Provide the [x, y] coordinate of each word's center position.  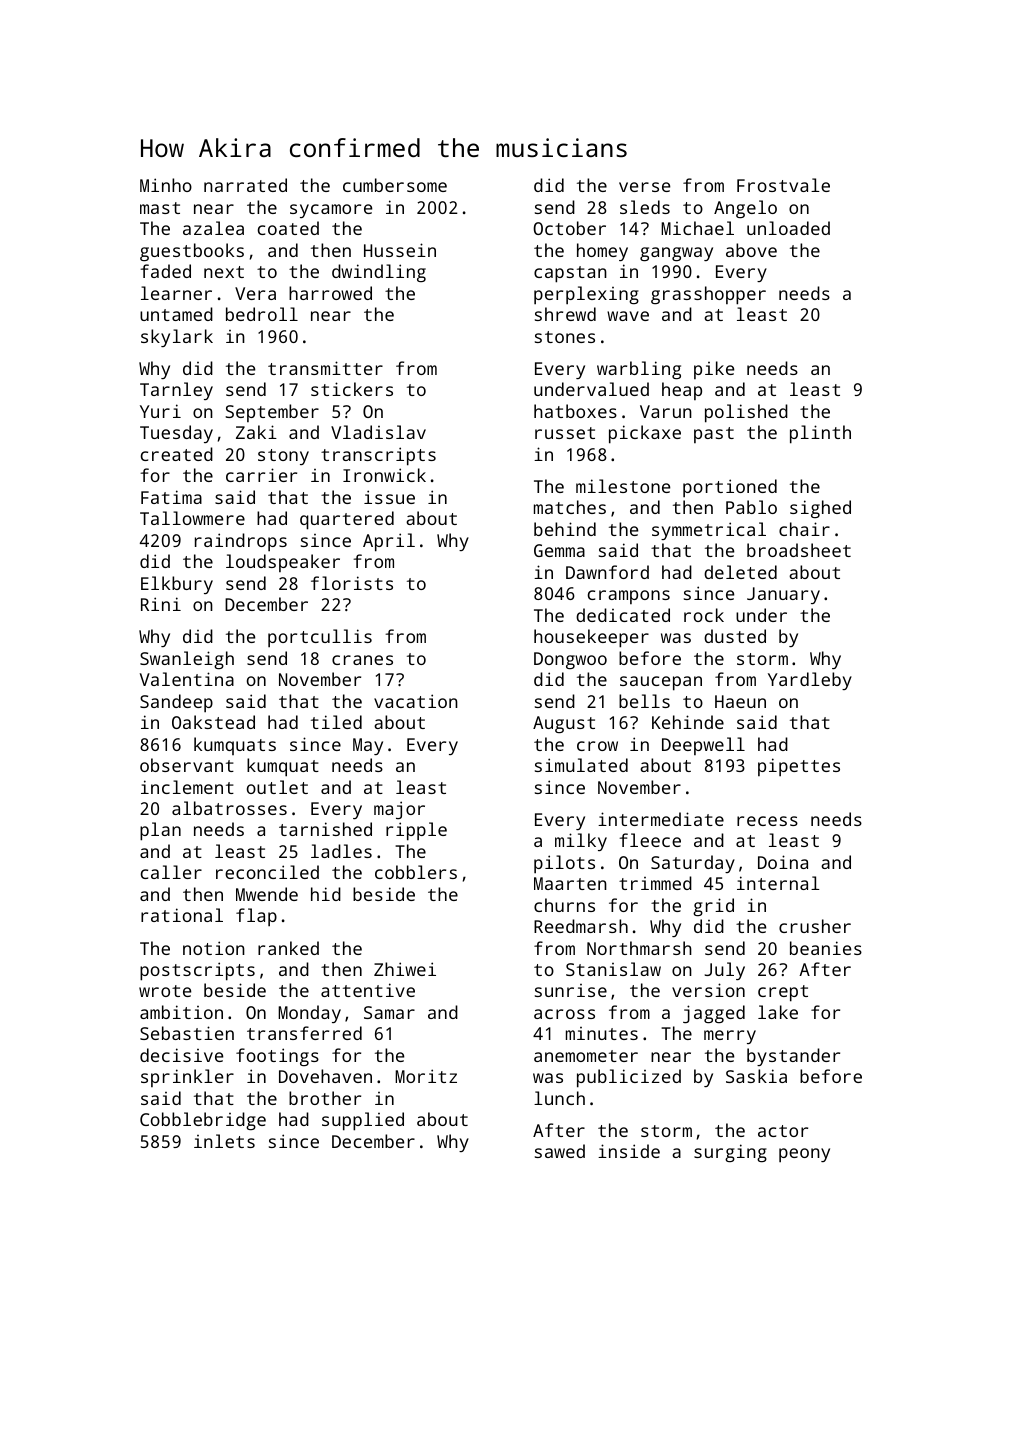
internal [778, 883]
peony [804, 1155]
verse [644, 187]
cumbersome [395, 185]
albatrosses [229, 808]
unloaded [788, 228]
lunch [559, 1098]
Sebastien [187, 1033]
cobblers [416, 872]
